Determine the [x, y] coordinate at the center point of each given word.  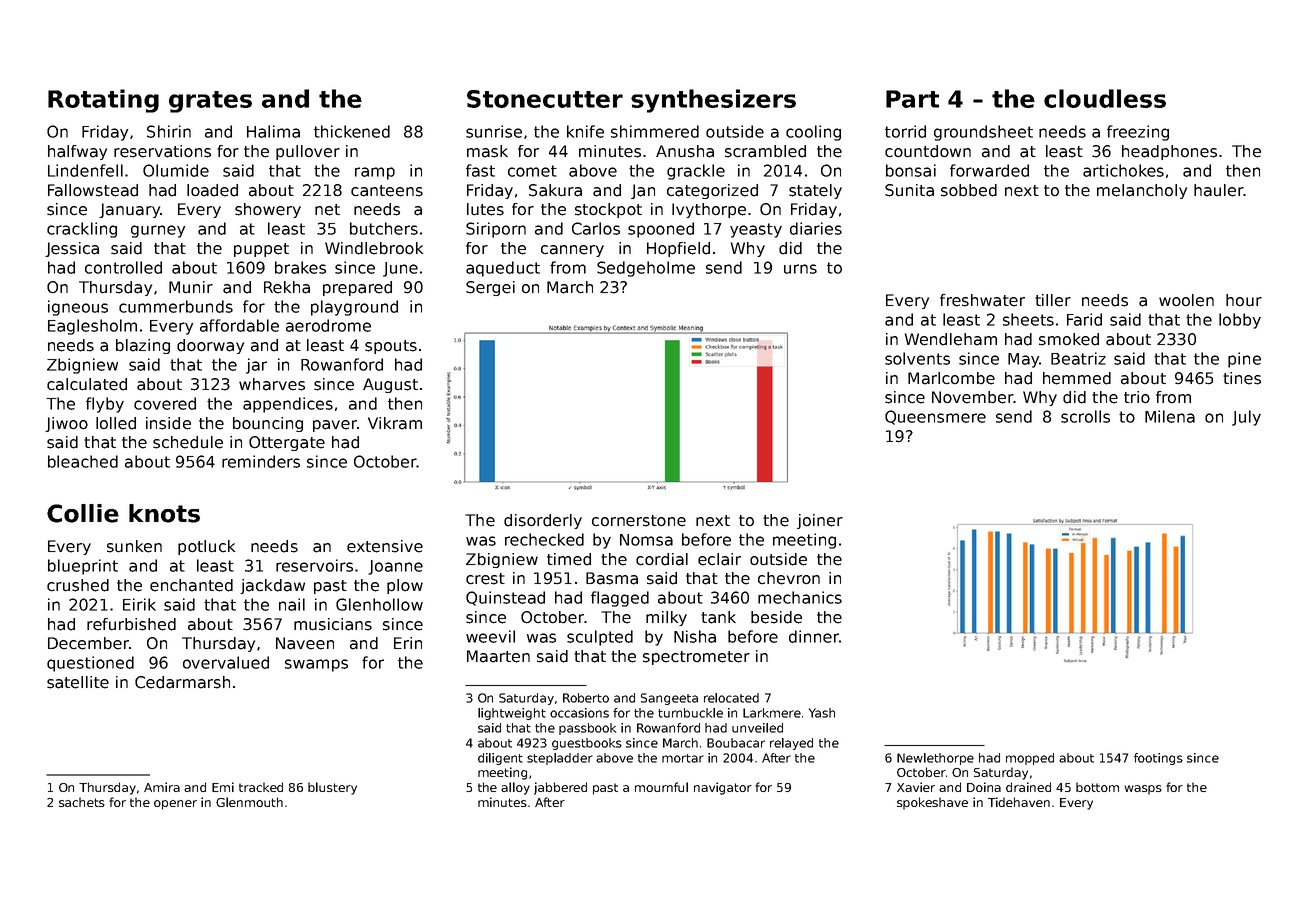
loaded [212, 190]
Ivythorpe [709, 210]
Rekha [287, 287]
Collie [83, 513]
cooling [813, 133]
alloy [515, 788]
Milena [1170, 416]
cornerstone [639, 521]
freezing [1138, 133]
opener [175, 805]
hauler [1219, 190]
